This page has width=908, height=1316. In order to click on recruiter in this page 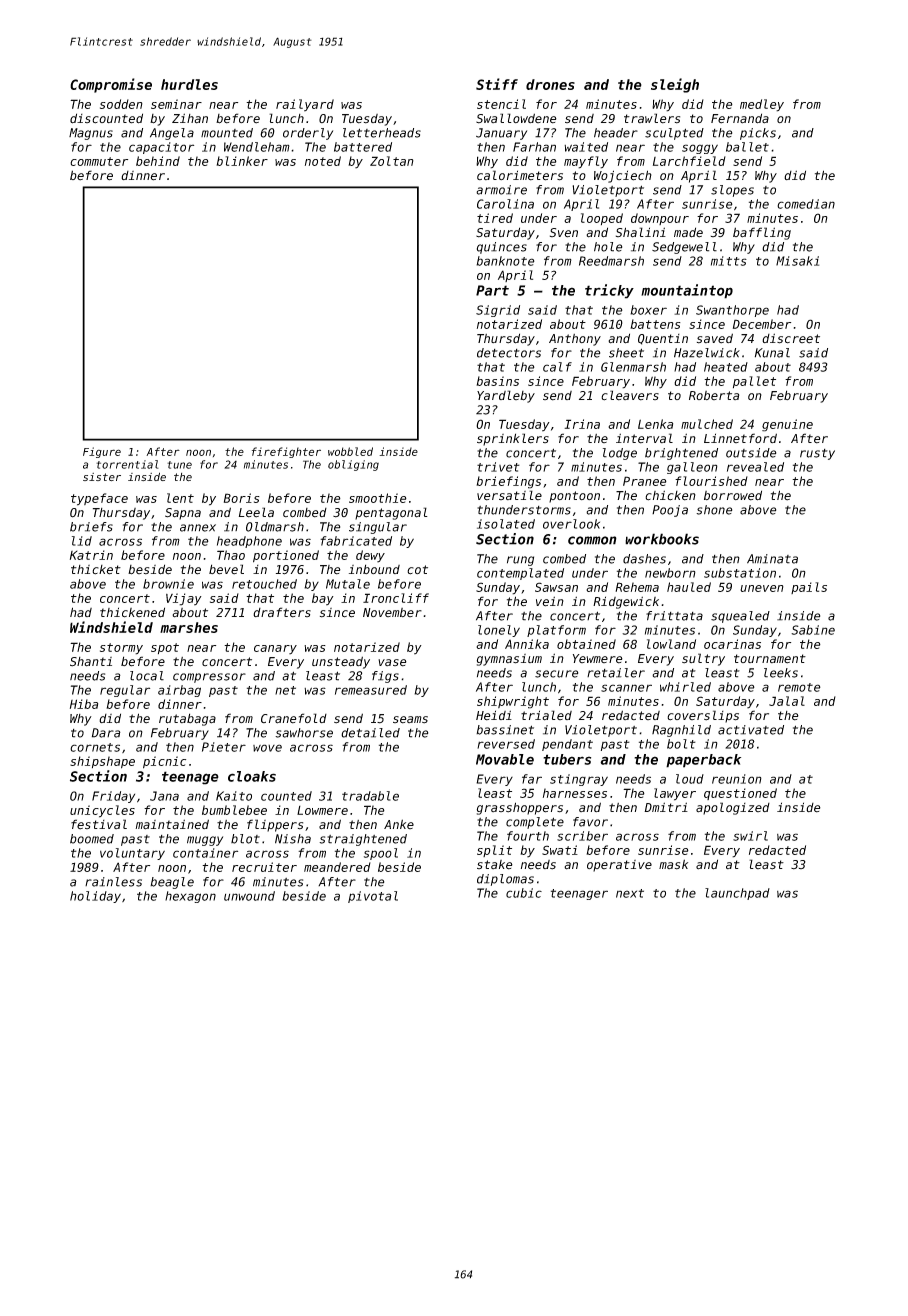, I will do `click(264, 867)`.
